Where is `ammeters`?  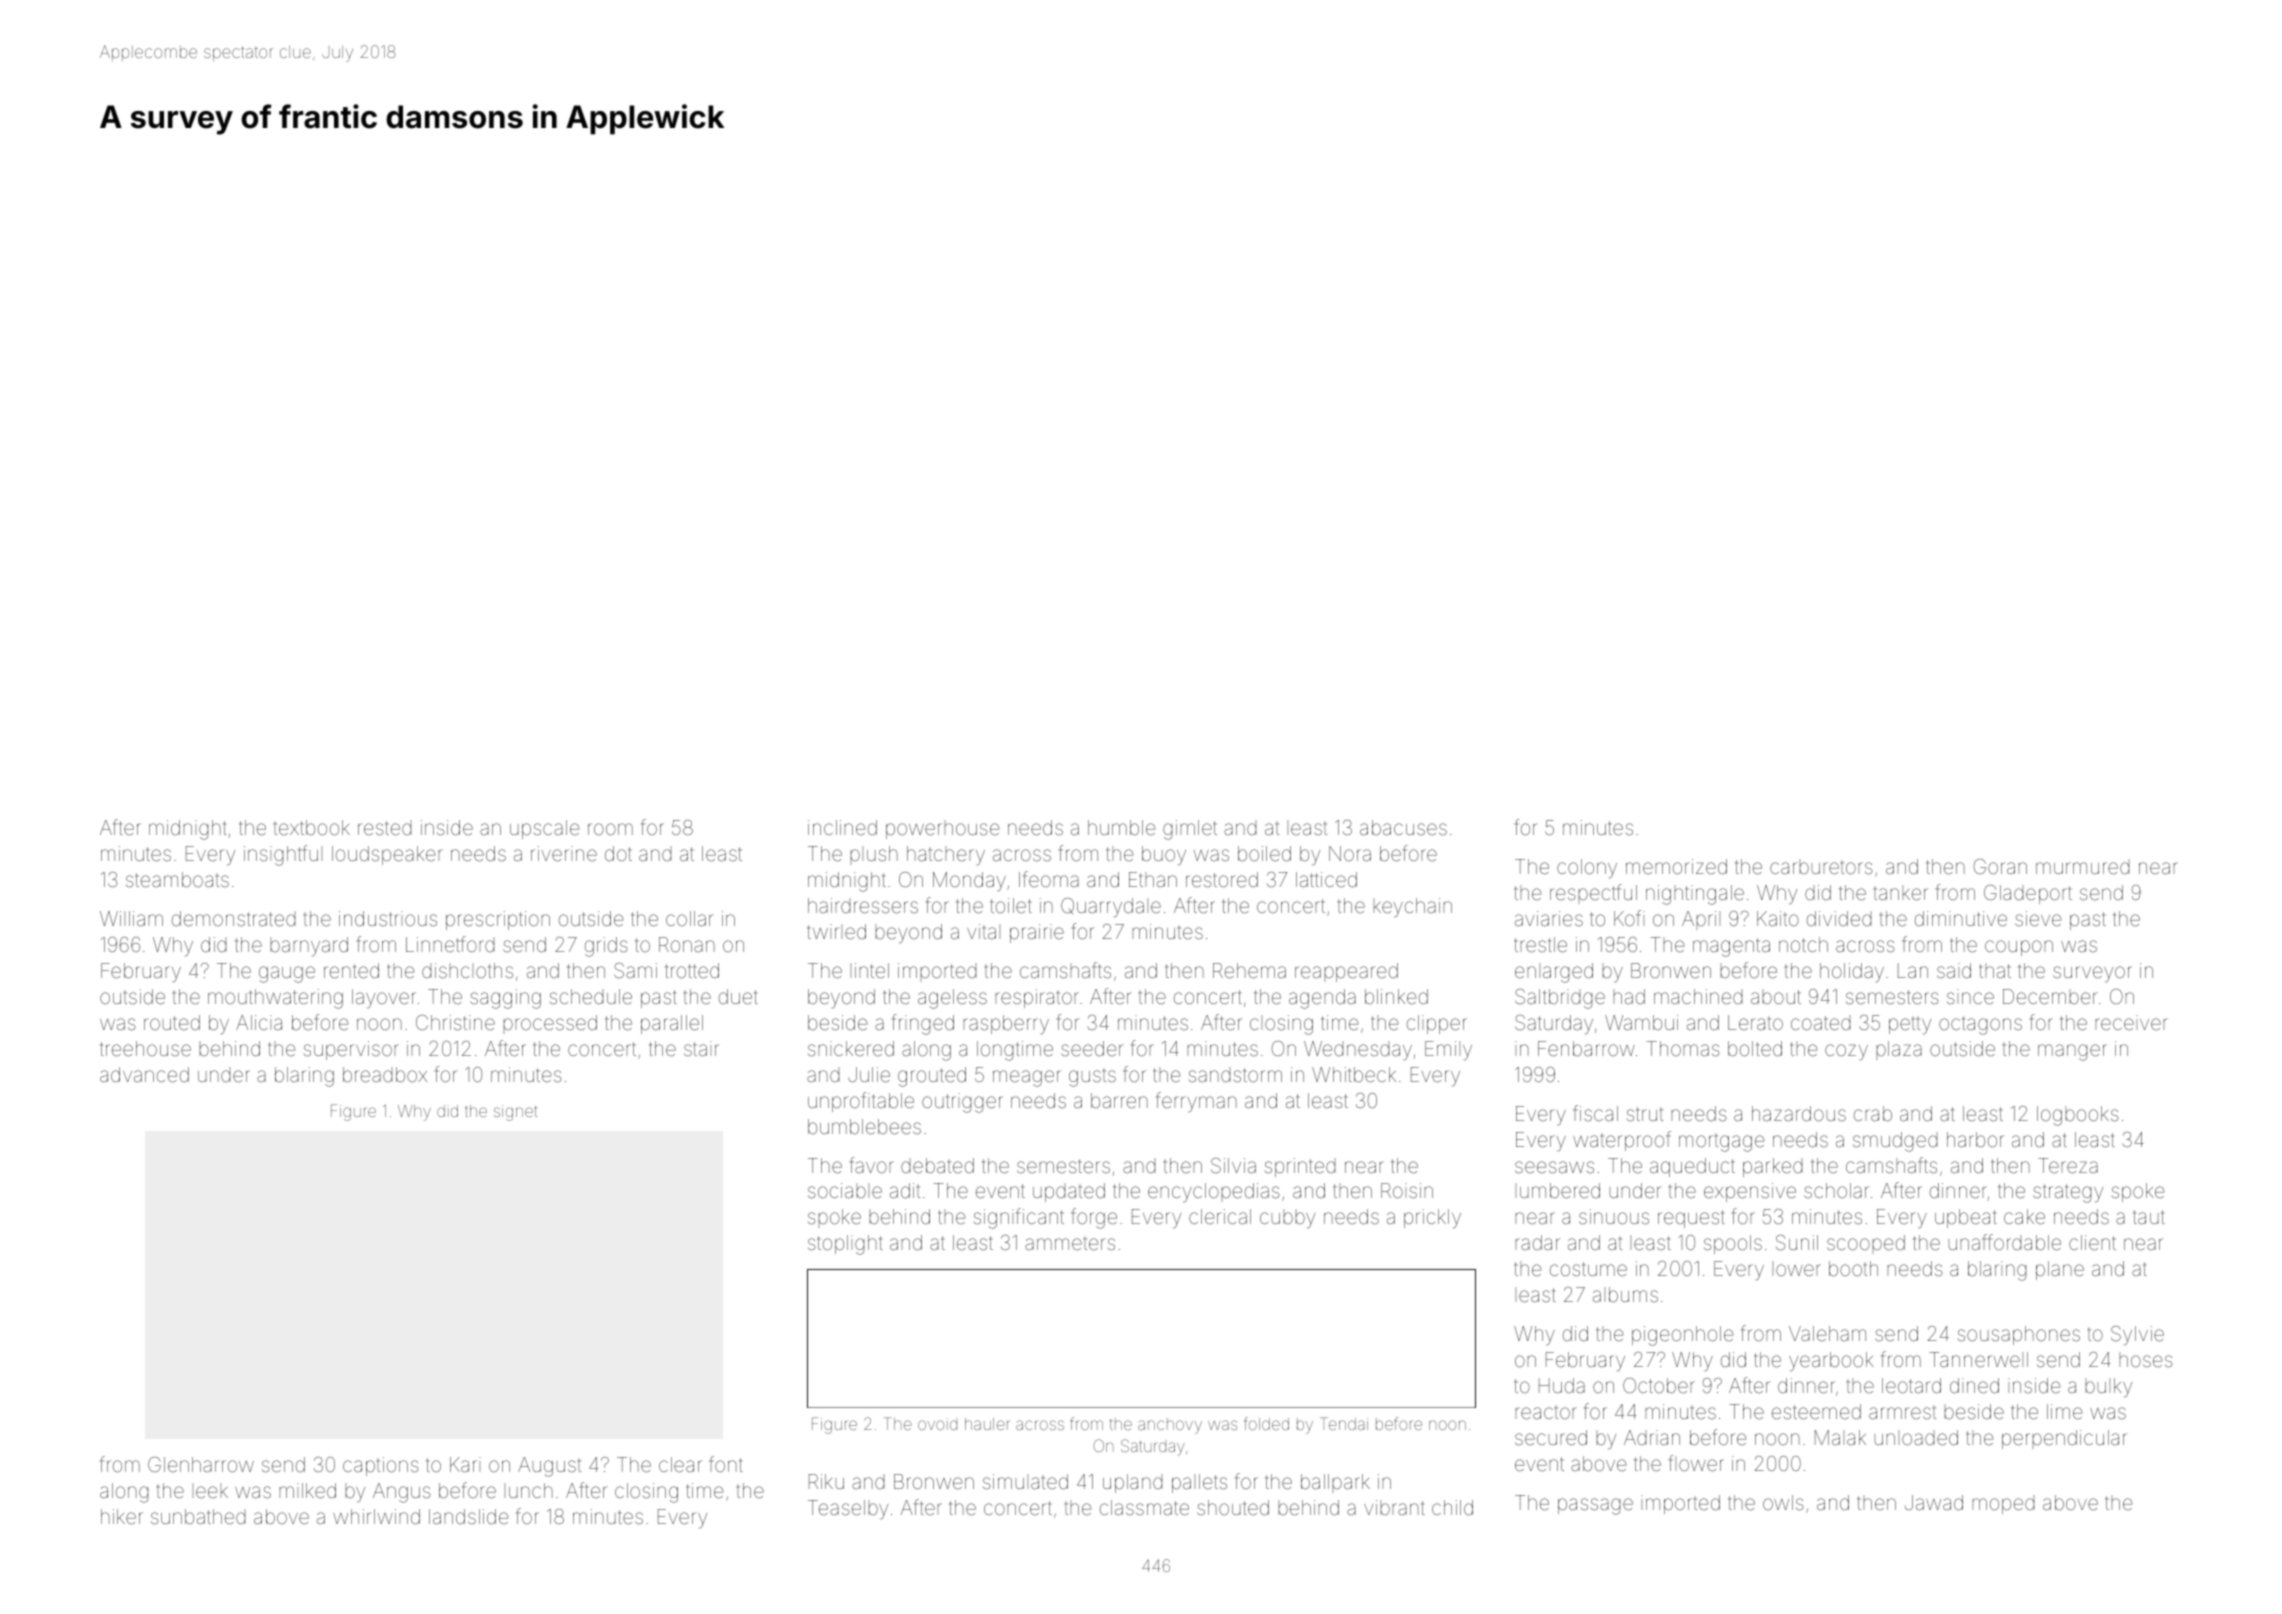
ammeters is located at coordinates (1070, 1243).
